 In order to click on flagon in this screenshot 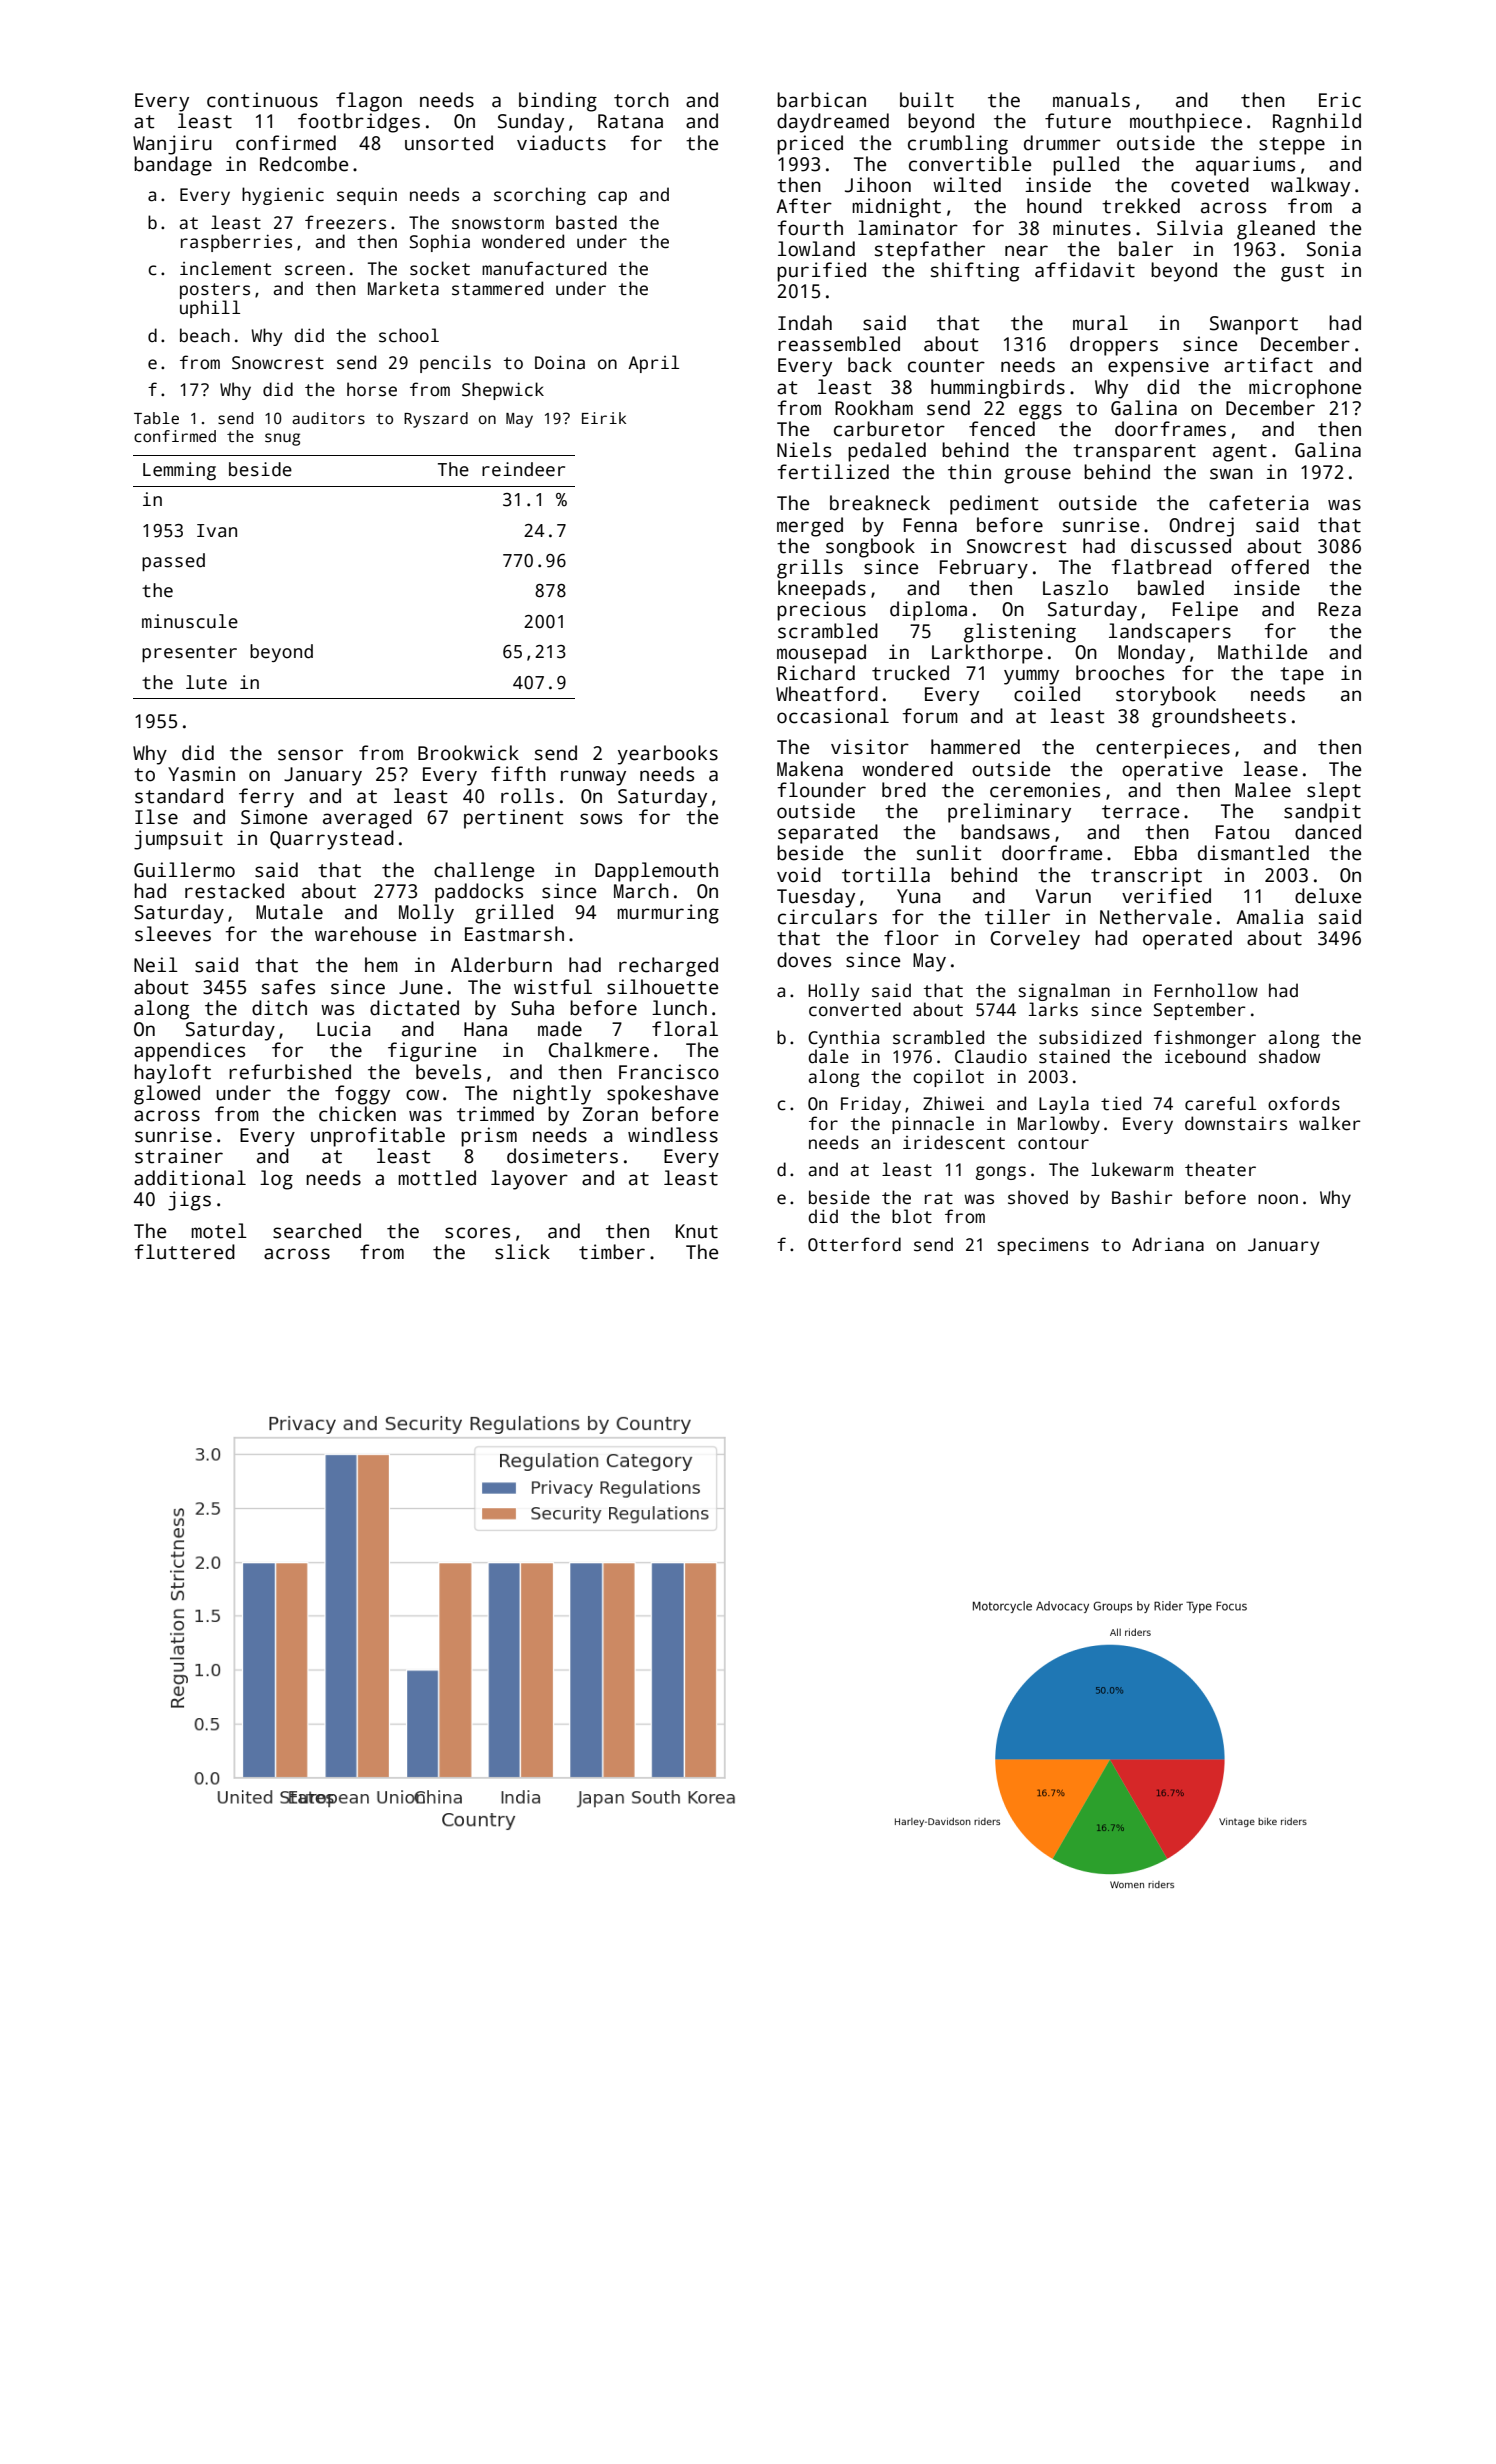, I will do `click(369, 102)`.
